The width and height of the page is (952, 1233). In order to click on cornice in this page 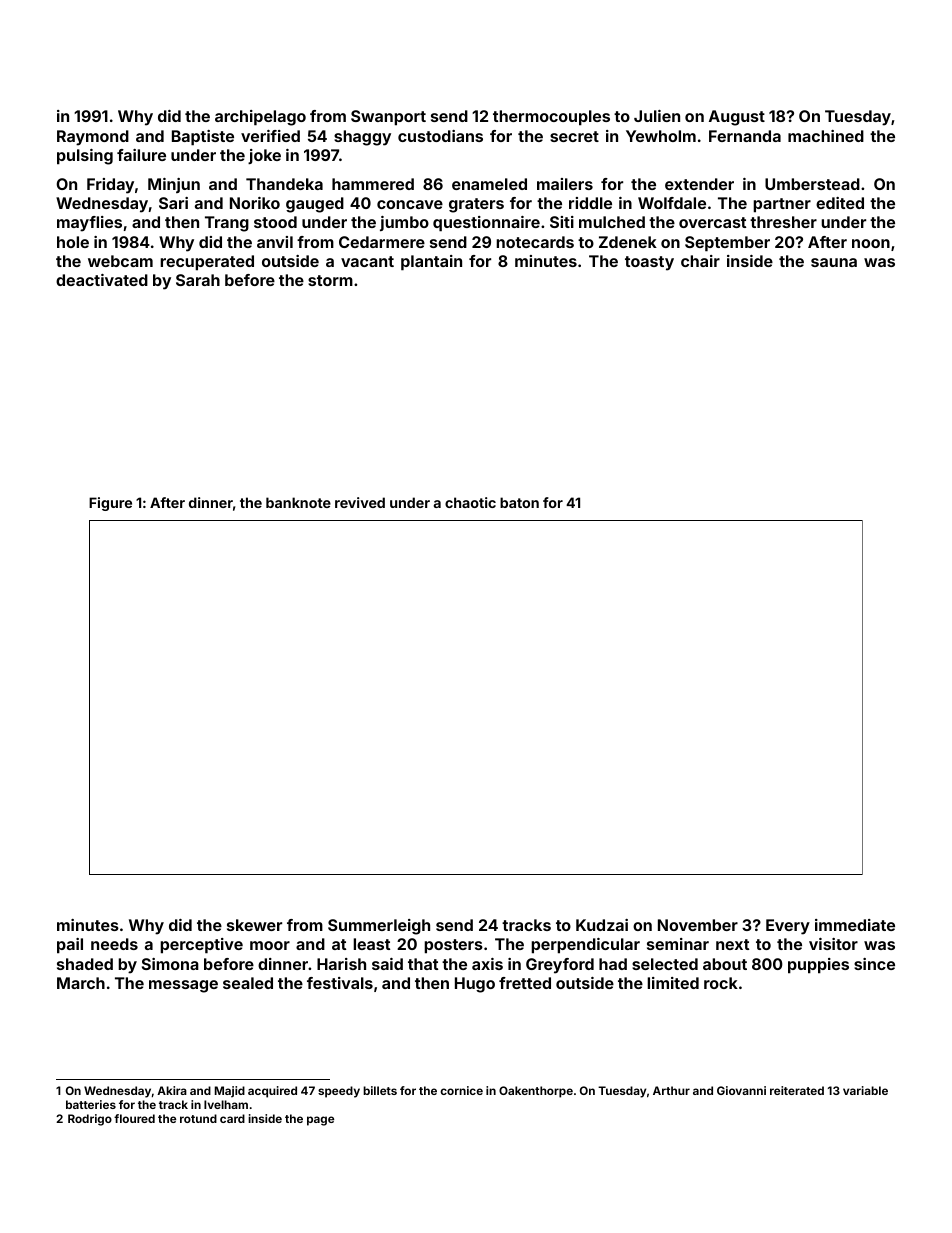, I will do `click(461, 1090)`.
